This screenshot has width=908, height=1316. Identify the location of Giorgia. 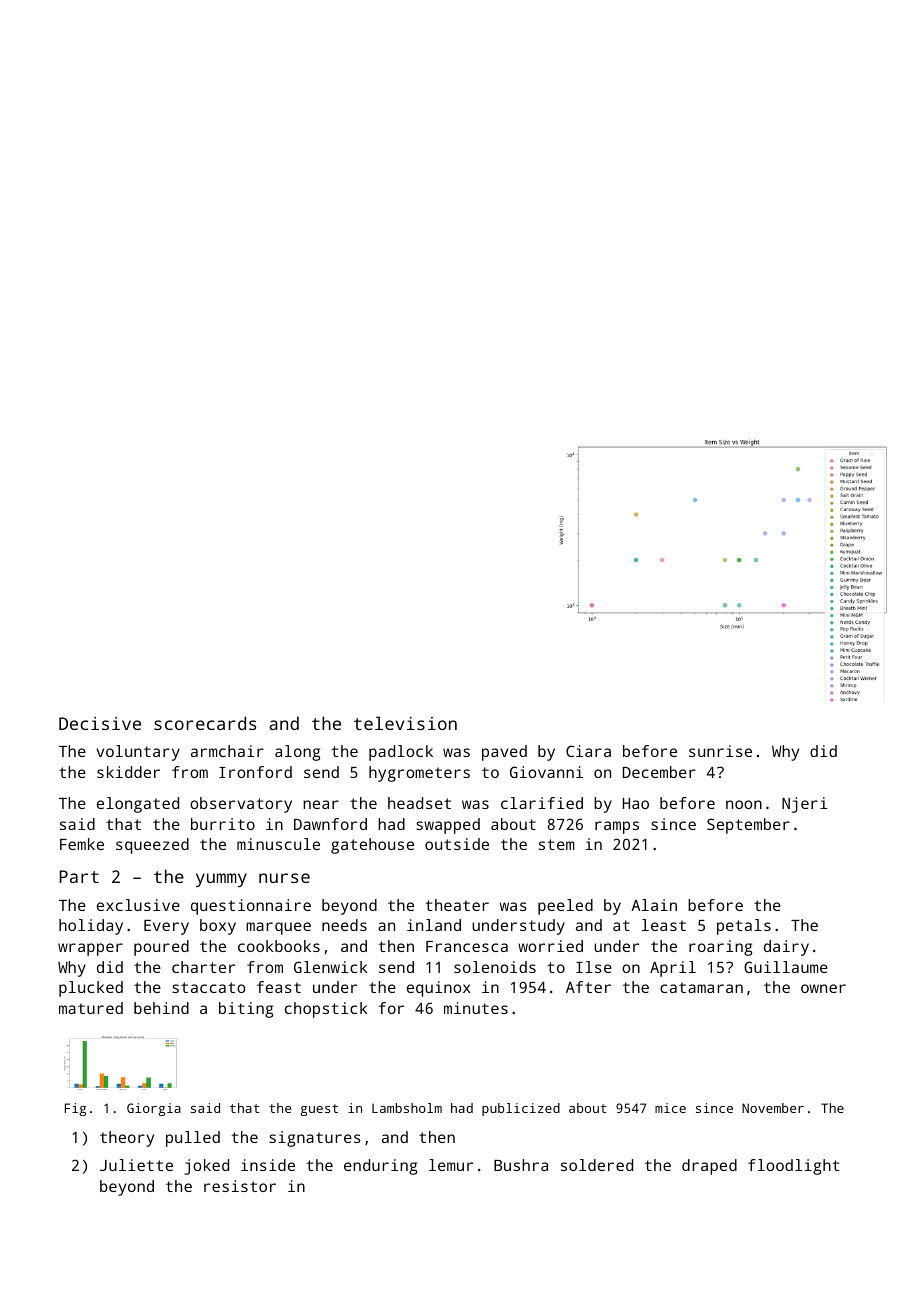
(154, 1109).
